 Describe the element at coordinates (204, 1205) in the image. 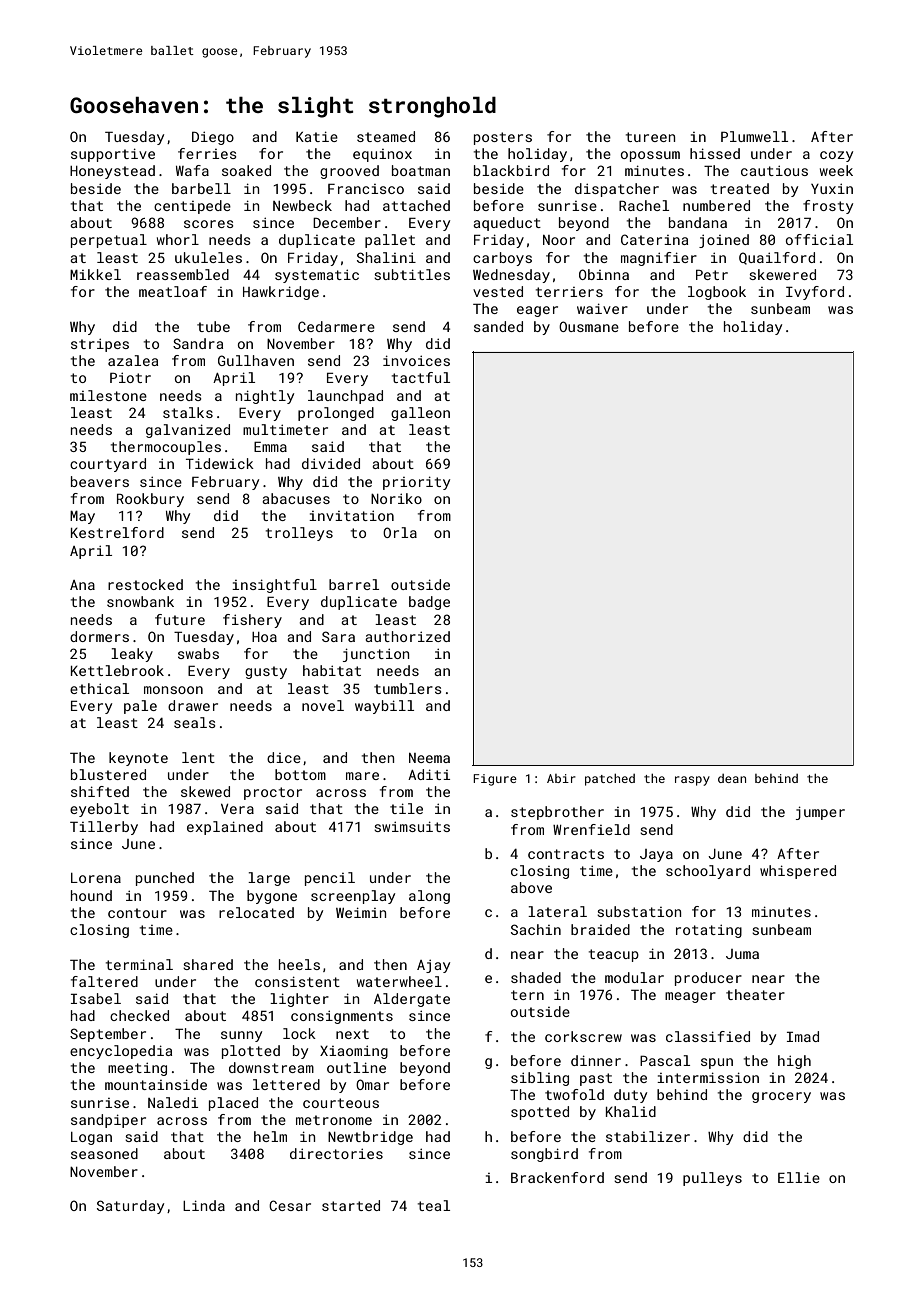

I see `Linda` at that location.
